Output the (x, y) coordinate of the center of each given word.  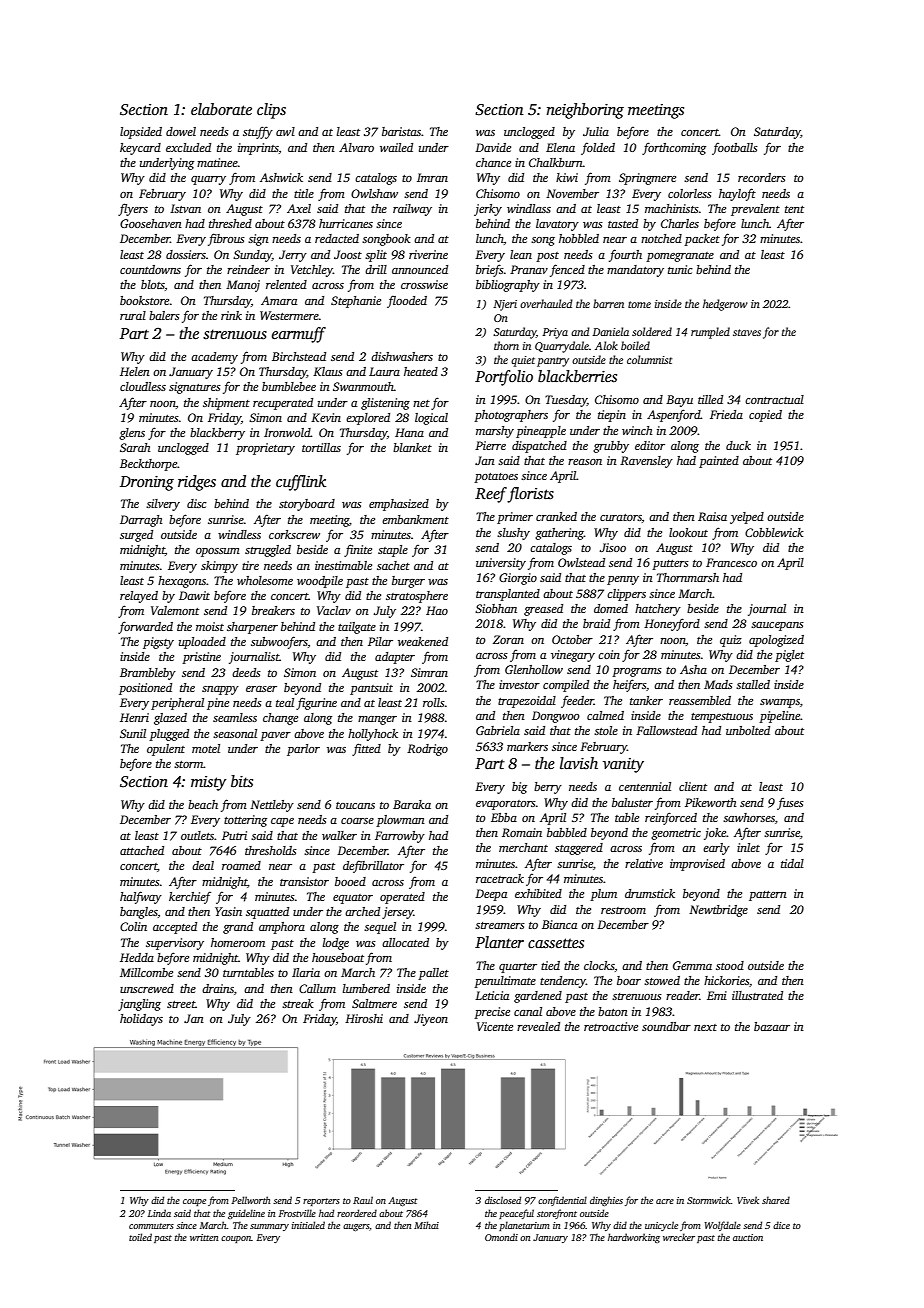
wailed (396, 147)
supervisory (175, 944)
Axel (299, 208)
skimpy (219, 567)
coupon (236, 1239)
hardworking (634, 1238)
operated (402, 898)
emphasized (399, 505)
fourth (625, 255)
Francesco (731, 562)
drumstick (650, 893)
